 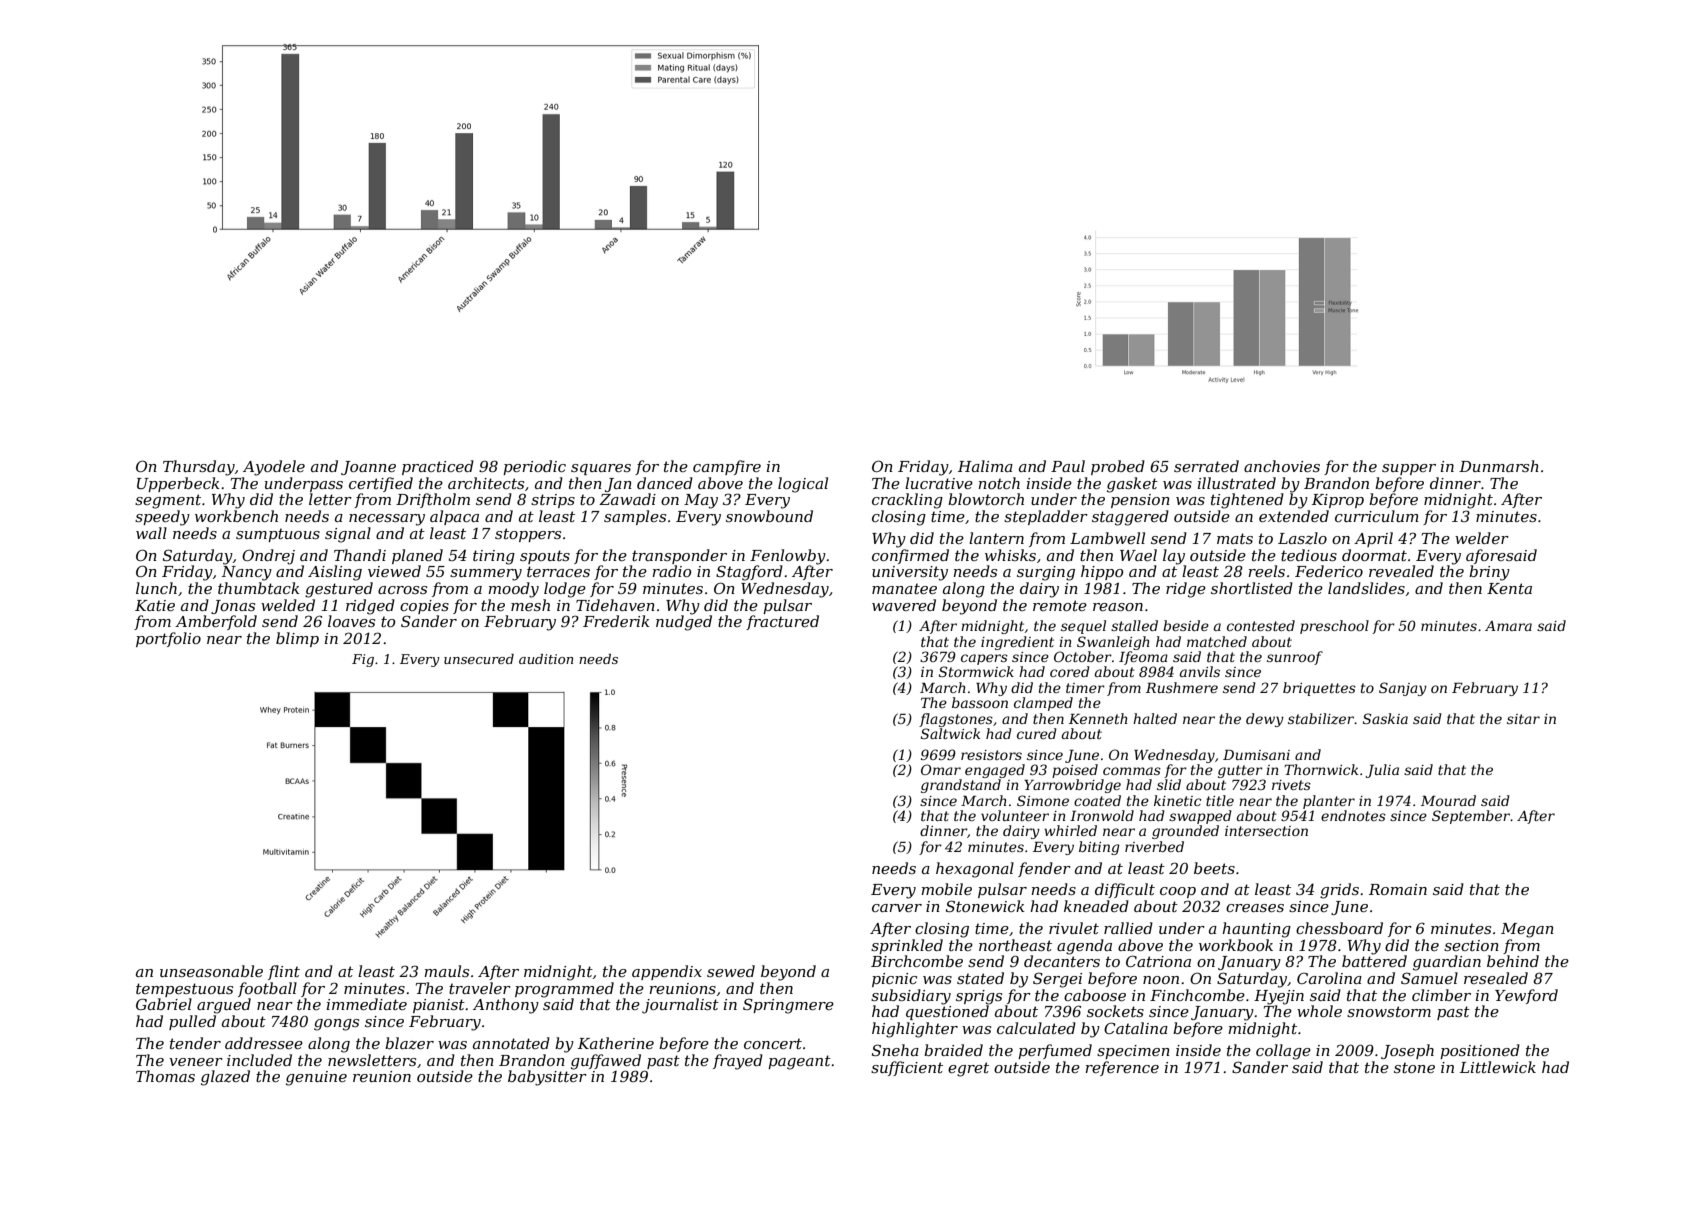 What do you see at coordinates (1283, 1052) in the screenshot?
I see `collage` at bounding box center [1283, 1052].
